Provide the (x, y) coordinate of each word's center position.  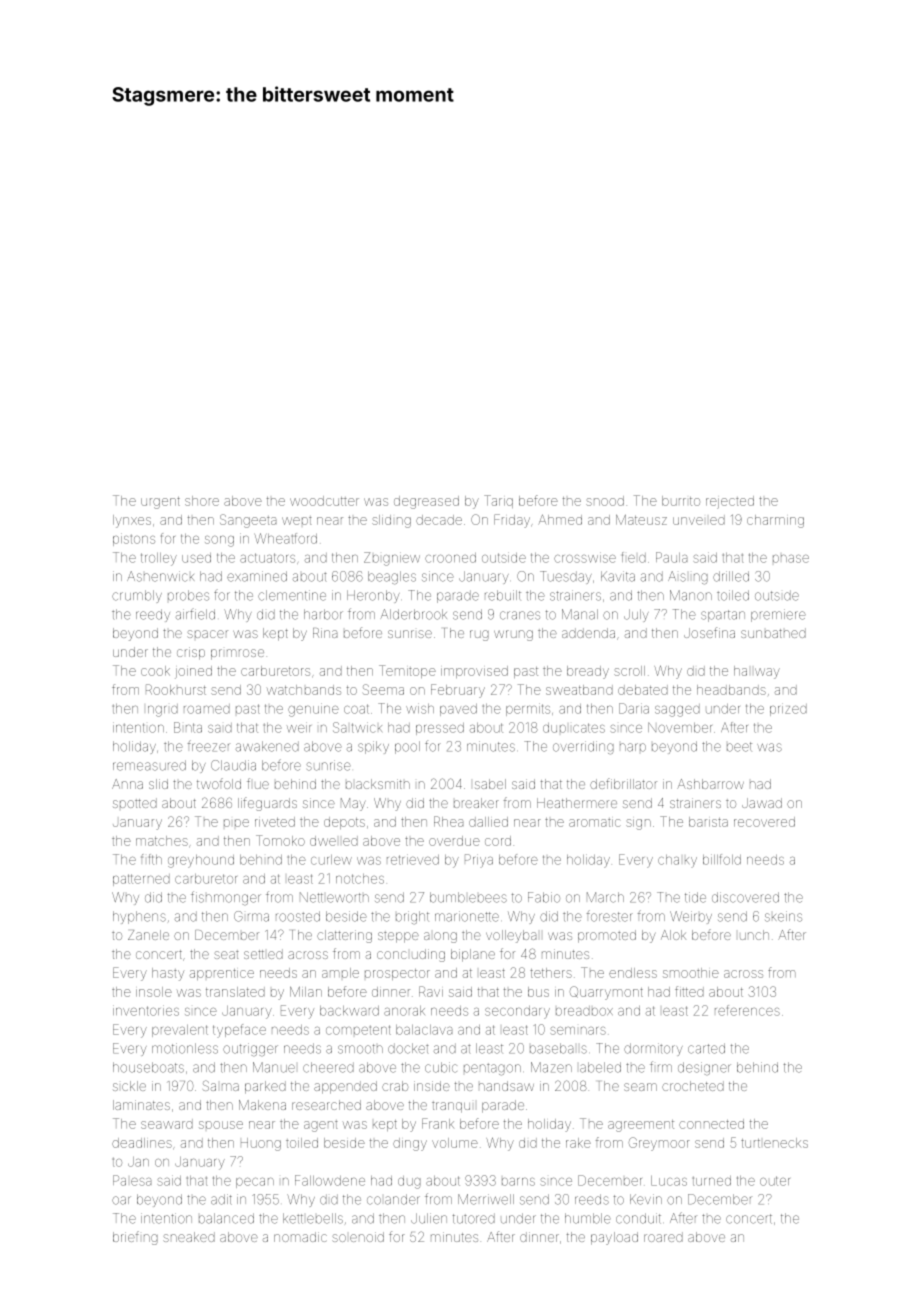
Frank (438, 1123)
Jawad (762, 803)
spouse (221, 1125)
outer (775, 1181)
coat (356, 709)
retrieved (413, 859)
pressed (440, 729)
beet (739, 747)
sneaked (189, 1237)
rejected (730, 502)
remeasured (149, 765)
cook (155, 671)
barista (708, 822)
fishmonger (226, 898)
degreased (426, 502)
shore (202, 501)
